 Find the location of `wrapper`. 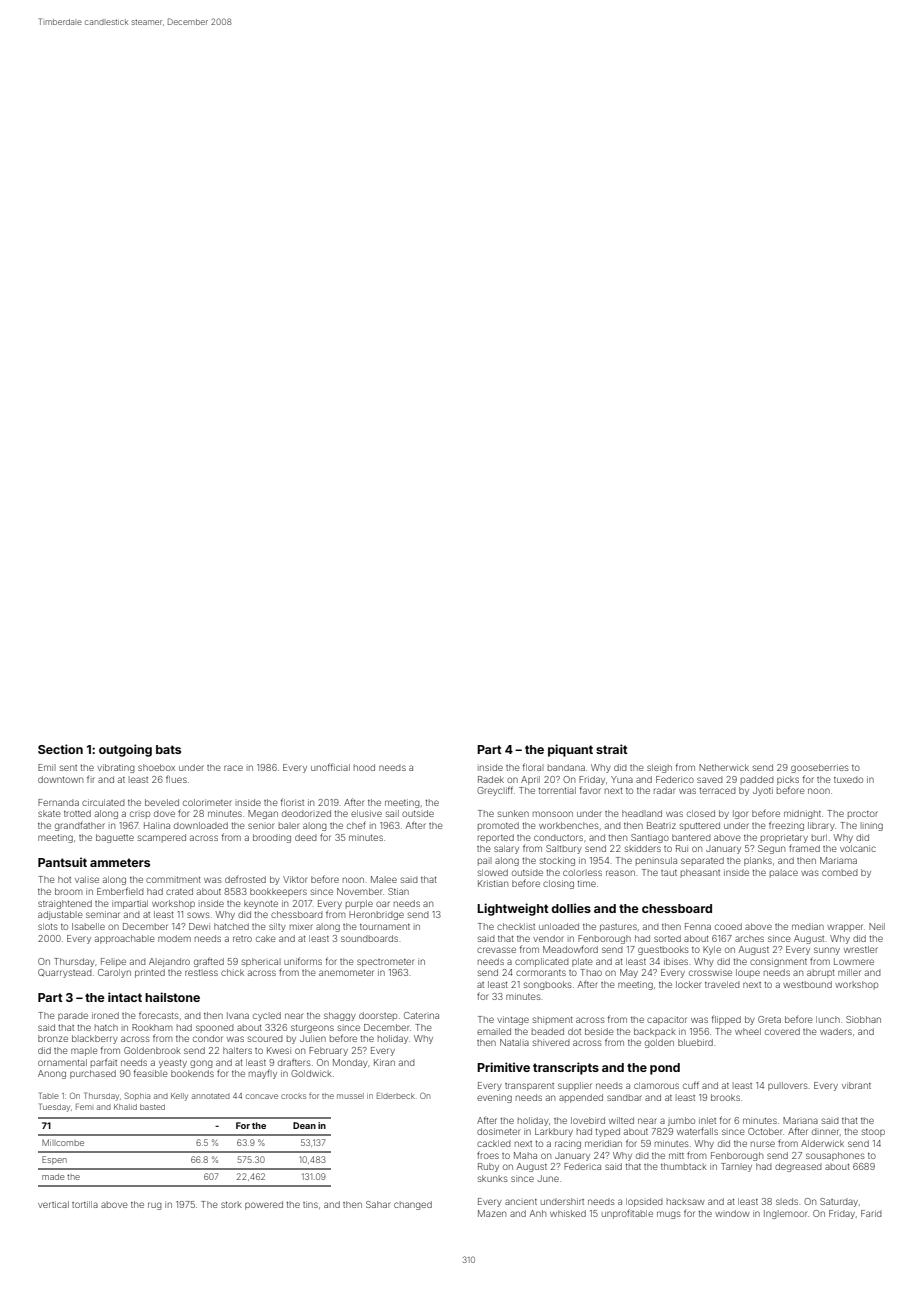

wrapper is located at coordinates (845, 928).
